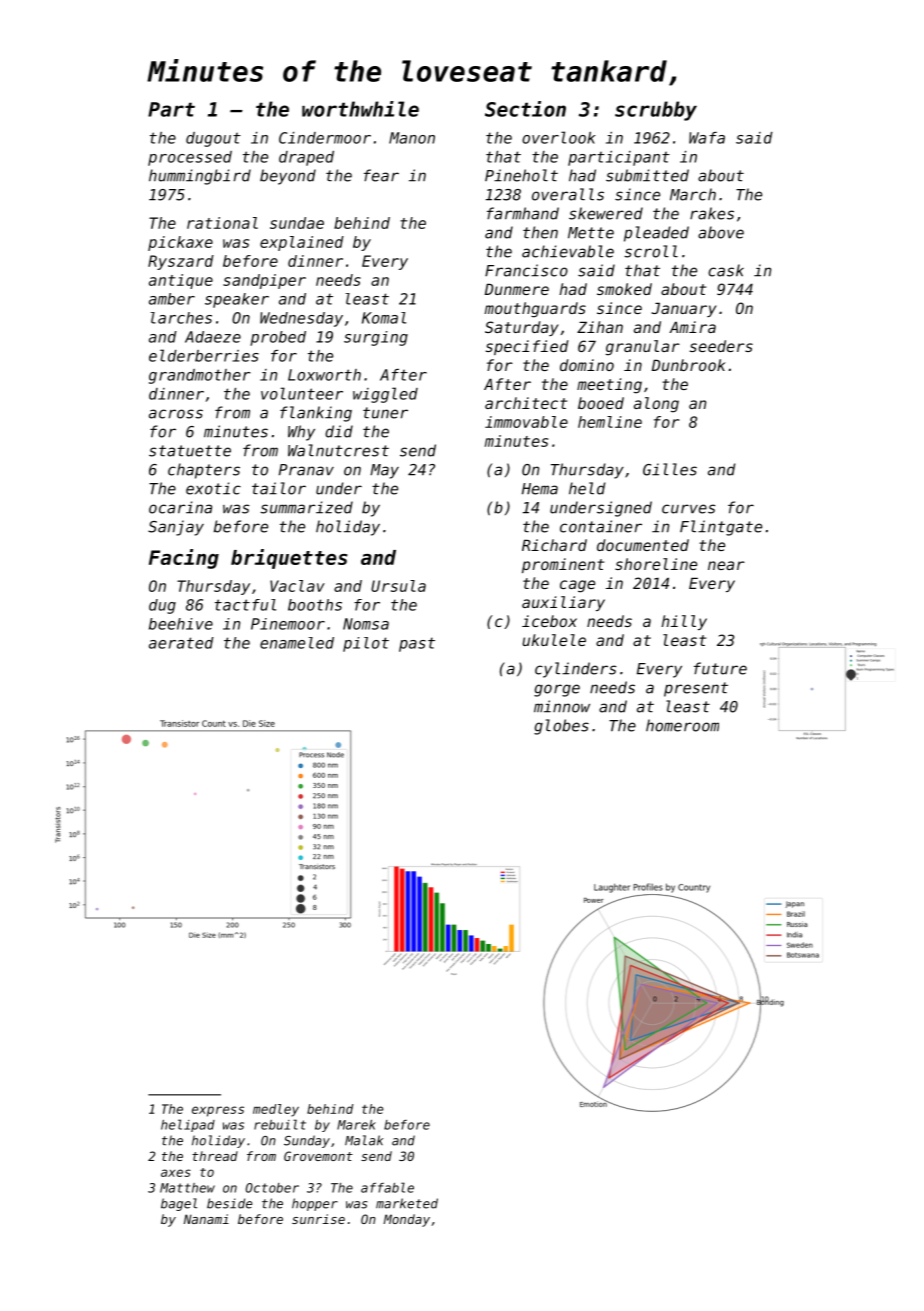 The width and height of the screenshot is (924, 1311). Describe the element at coordinates (364, 1140) in the screenshot. I see `Malak` at that location.
